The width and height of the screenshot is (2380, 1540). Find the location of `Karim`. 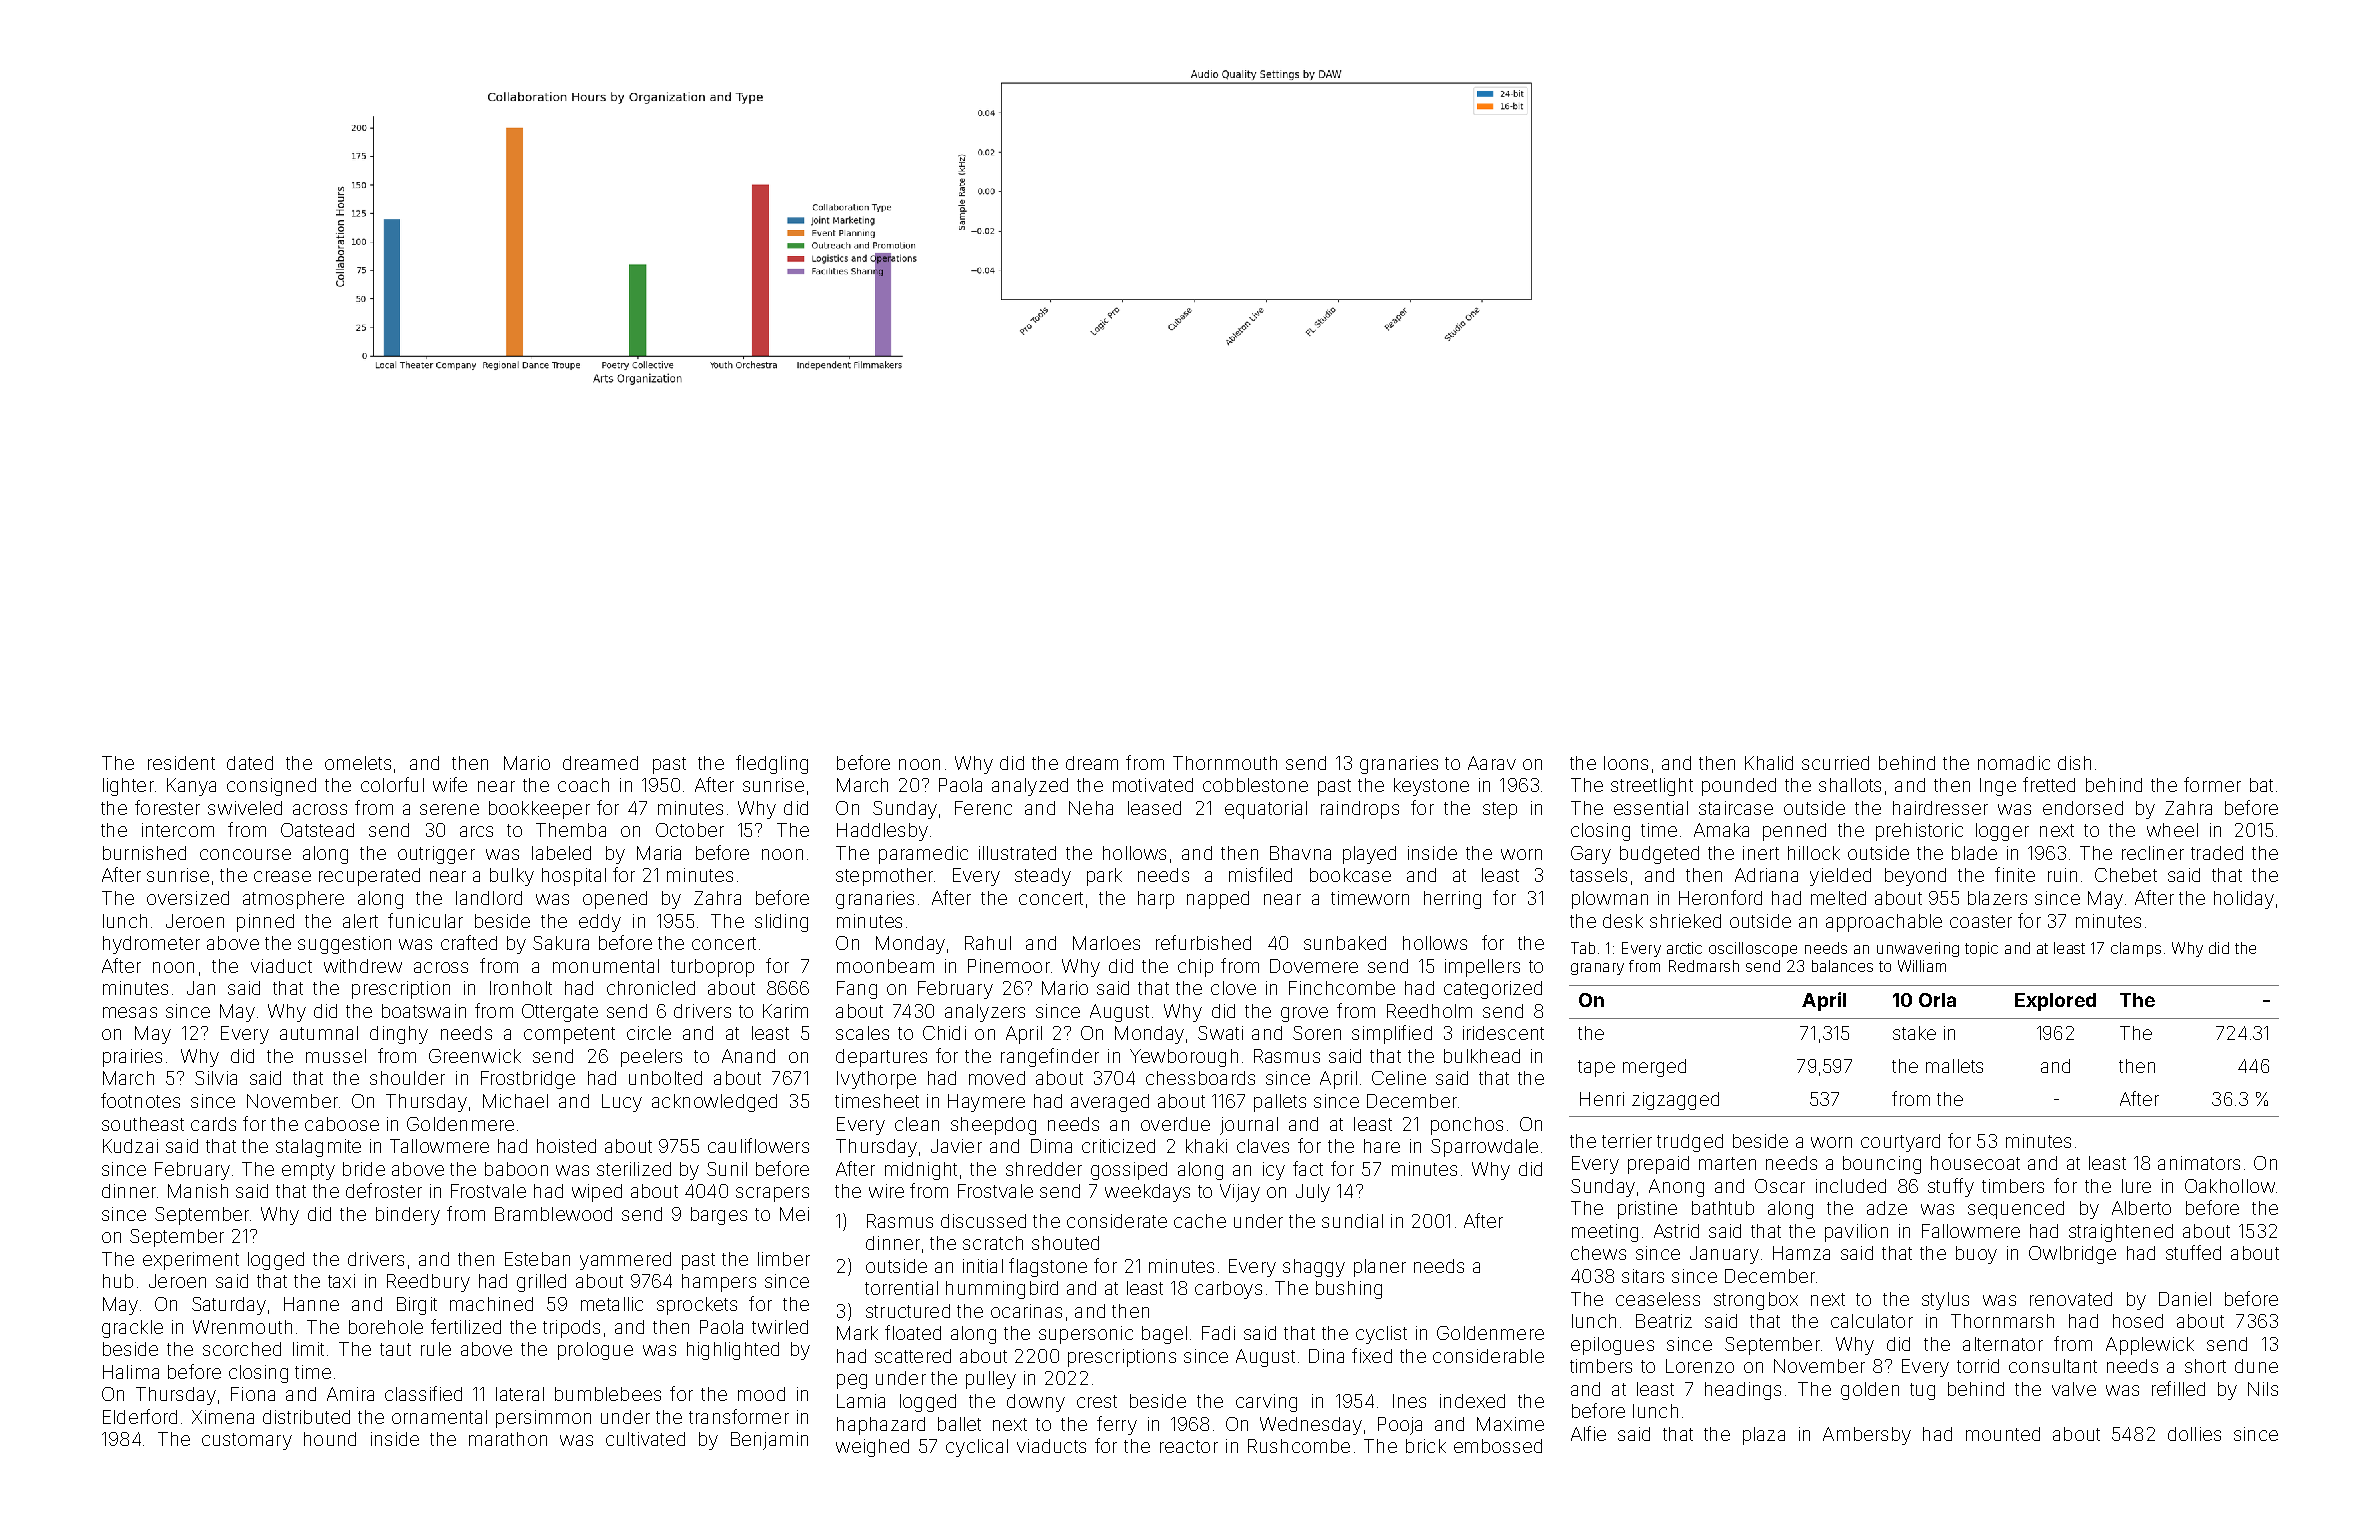

Karim is located at coordinates (785, 1011).
